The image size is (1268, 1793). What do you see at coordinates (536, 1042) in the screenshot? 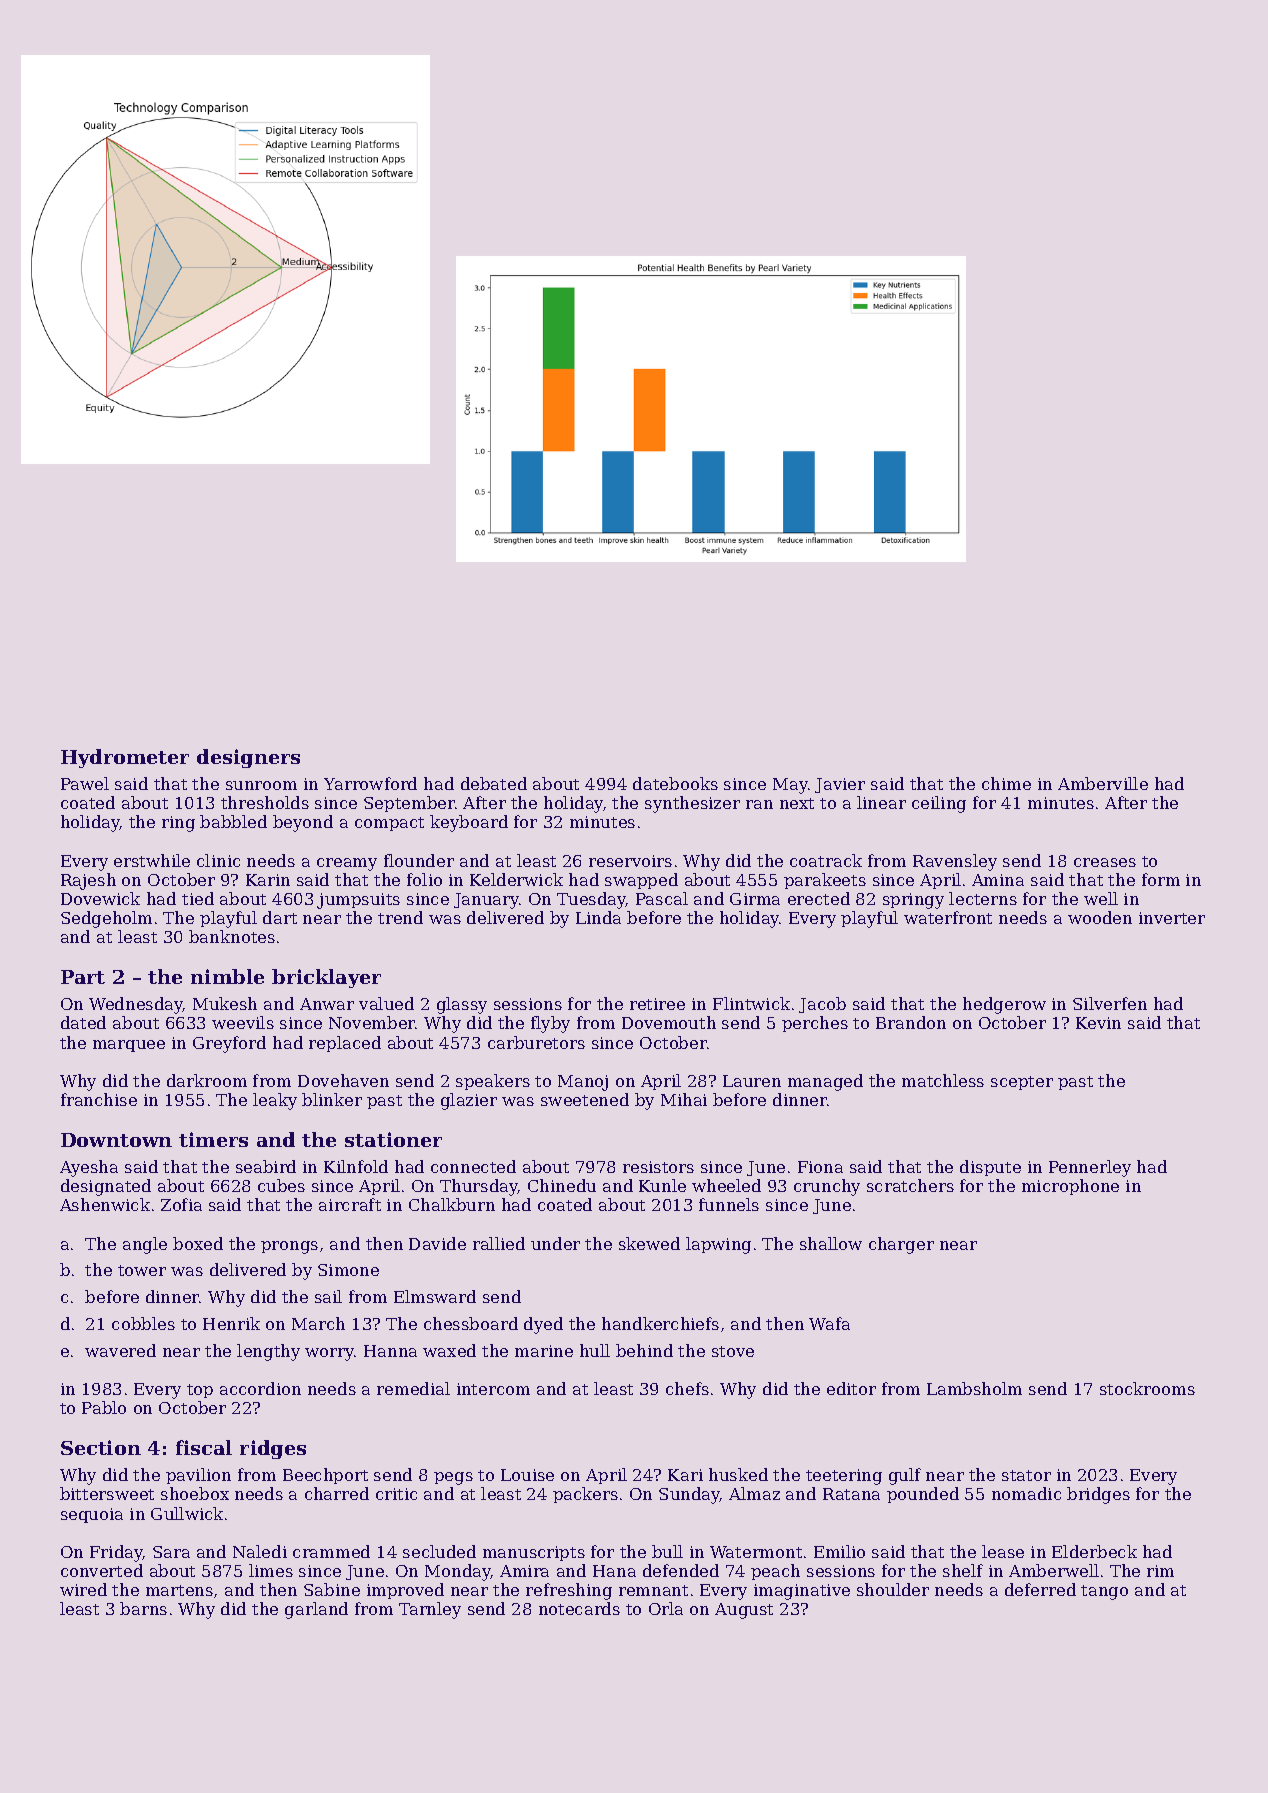
I see `carburetors` at bounding box center [536, 1042].
